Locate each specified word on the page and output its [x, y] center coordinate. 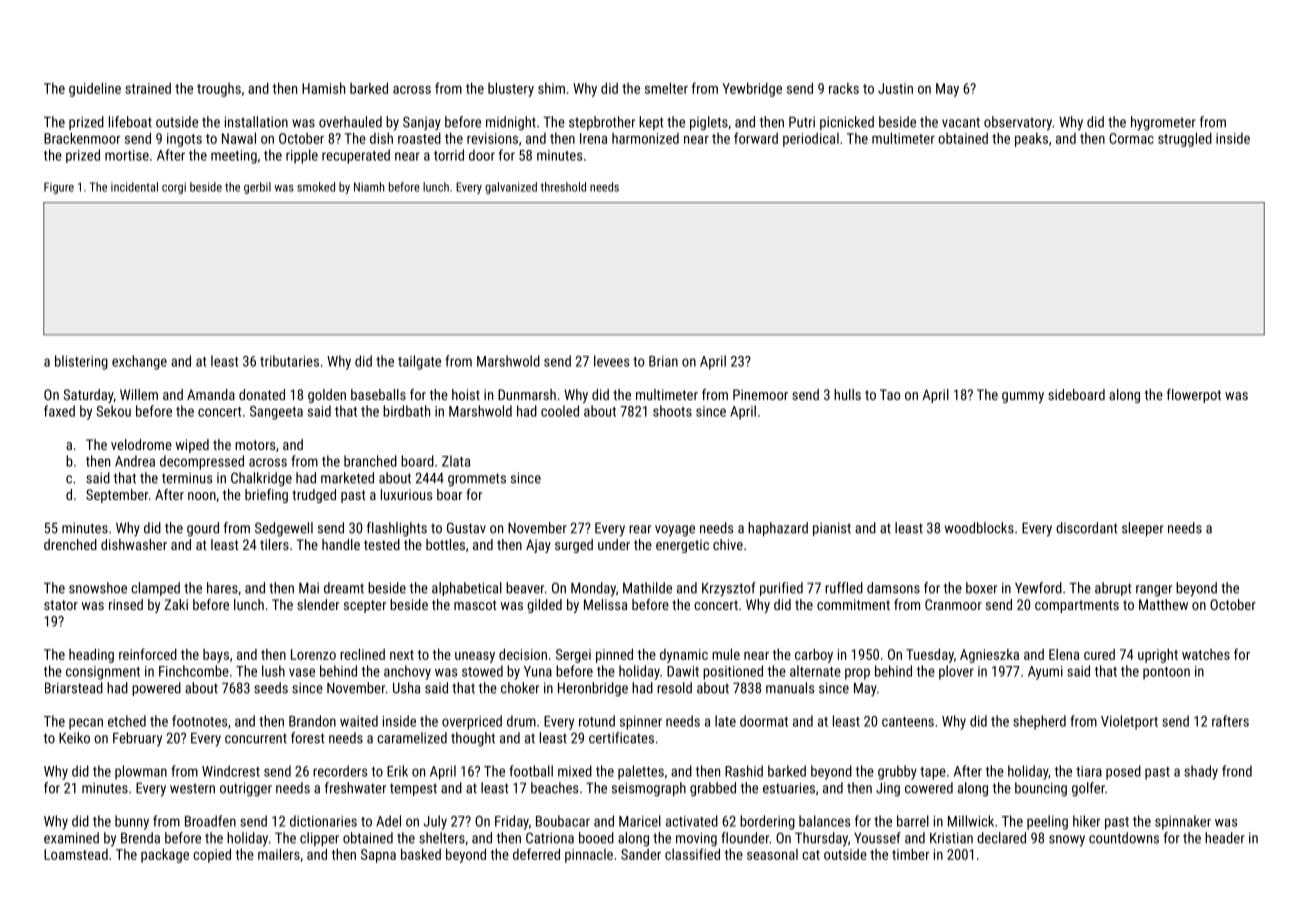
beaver [525, 588]
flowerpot [1194, 396]
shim [551, 88]
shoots [672, 411]
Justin [895, 88]
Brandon [312, 721]
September [117, 496]
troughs [219, 90]
